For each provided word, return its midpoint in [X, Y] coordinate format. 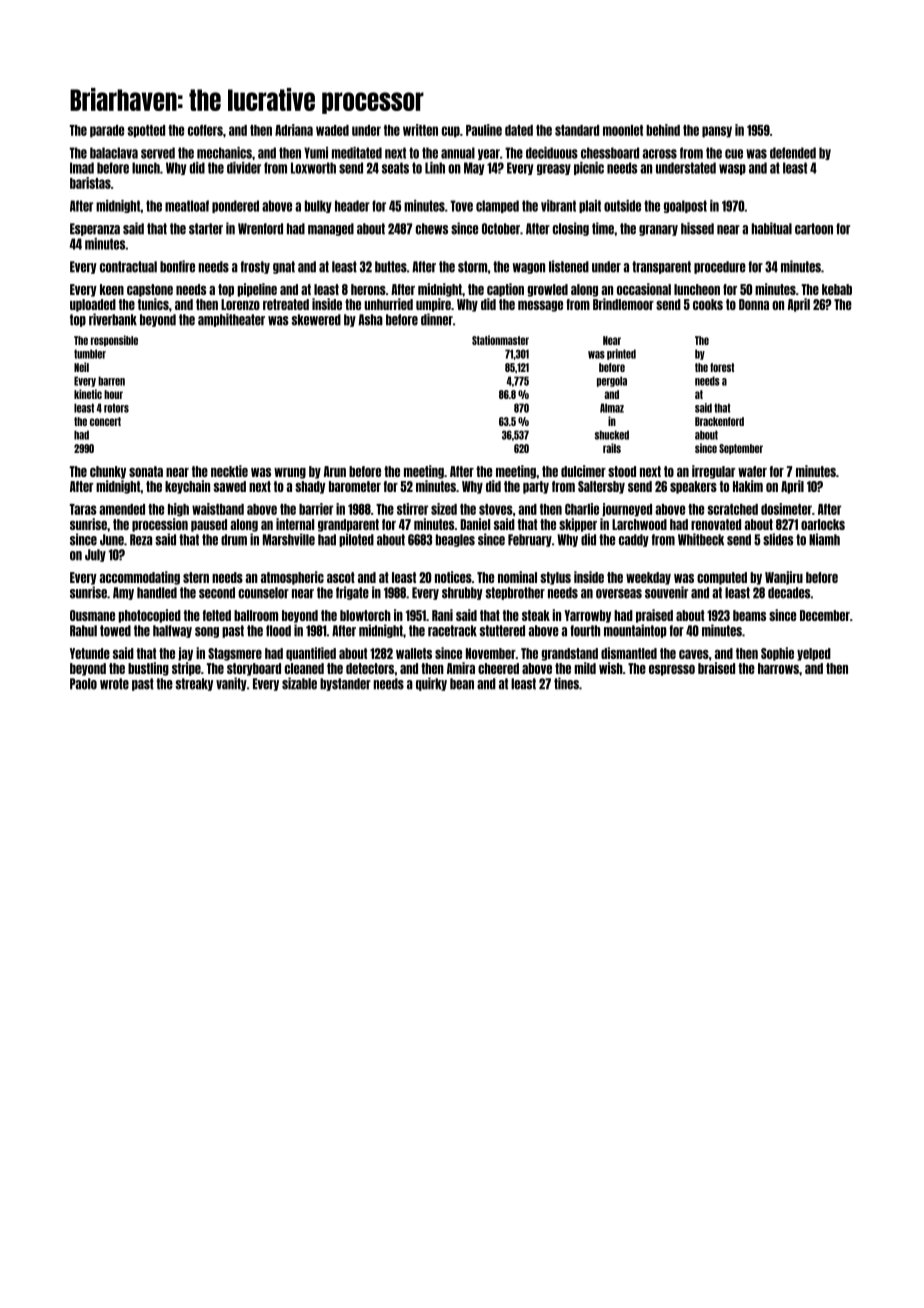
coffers [205, 130]
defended [793, 153]
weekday [648, 578]
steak [536, 615]
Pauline [484, 130]
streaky [194, 684]
